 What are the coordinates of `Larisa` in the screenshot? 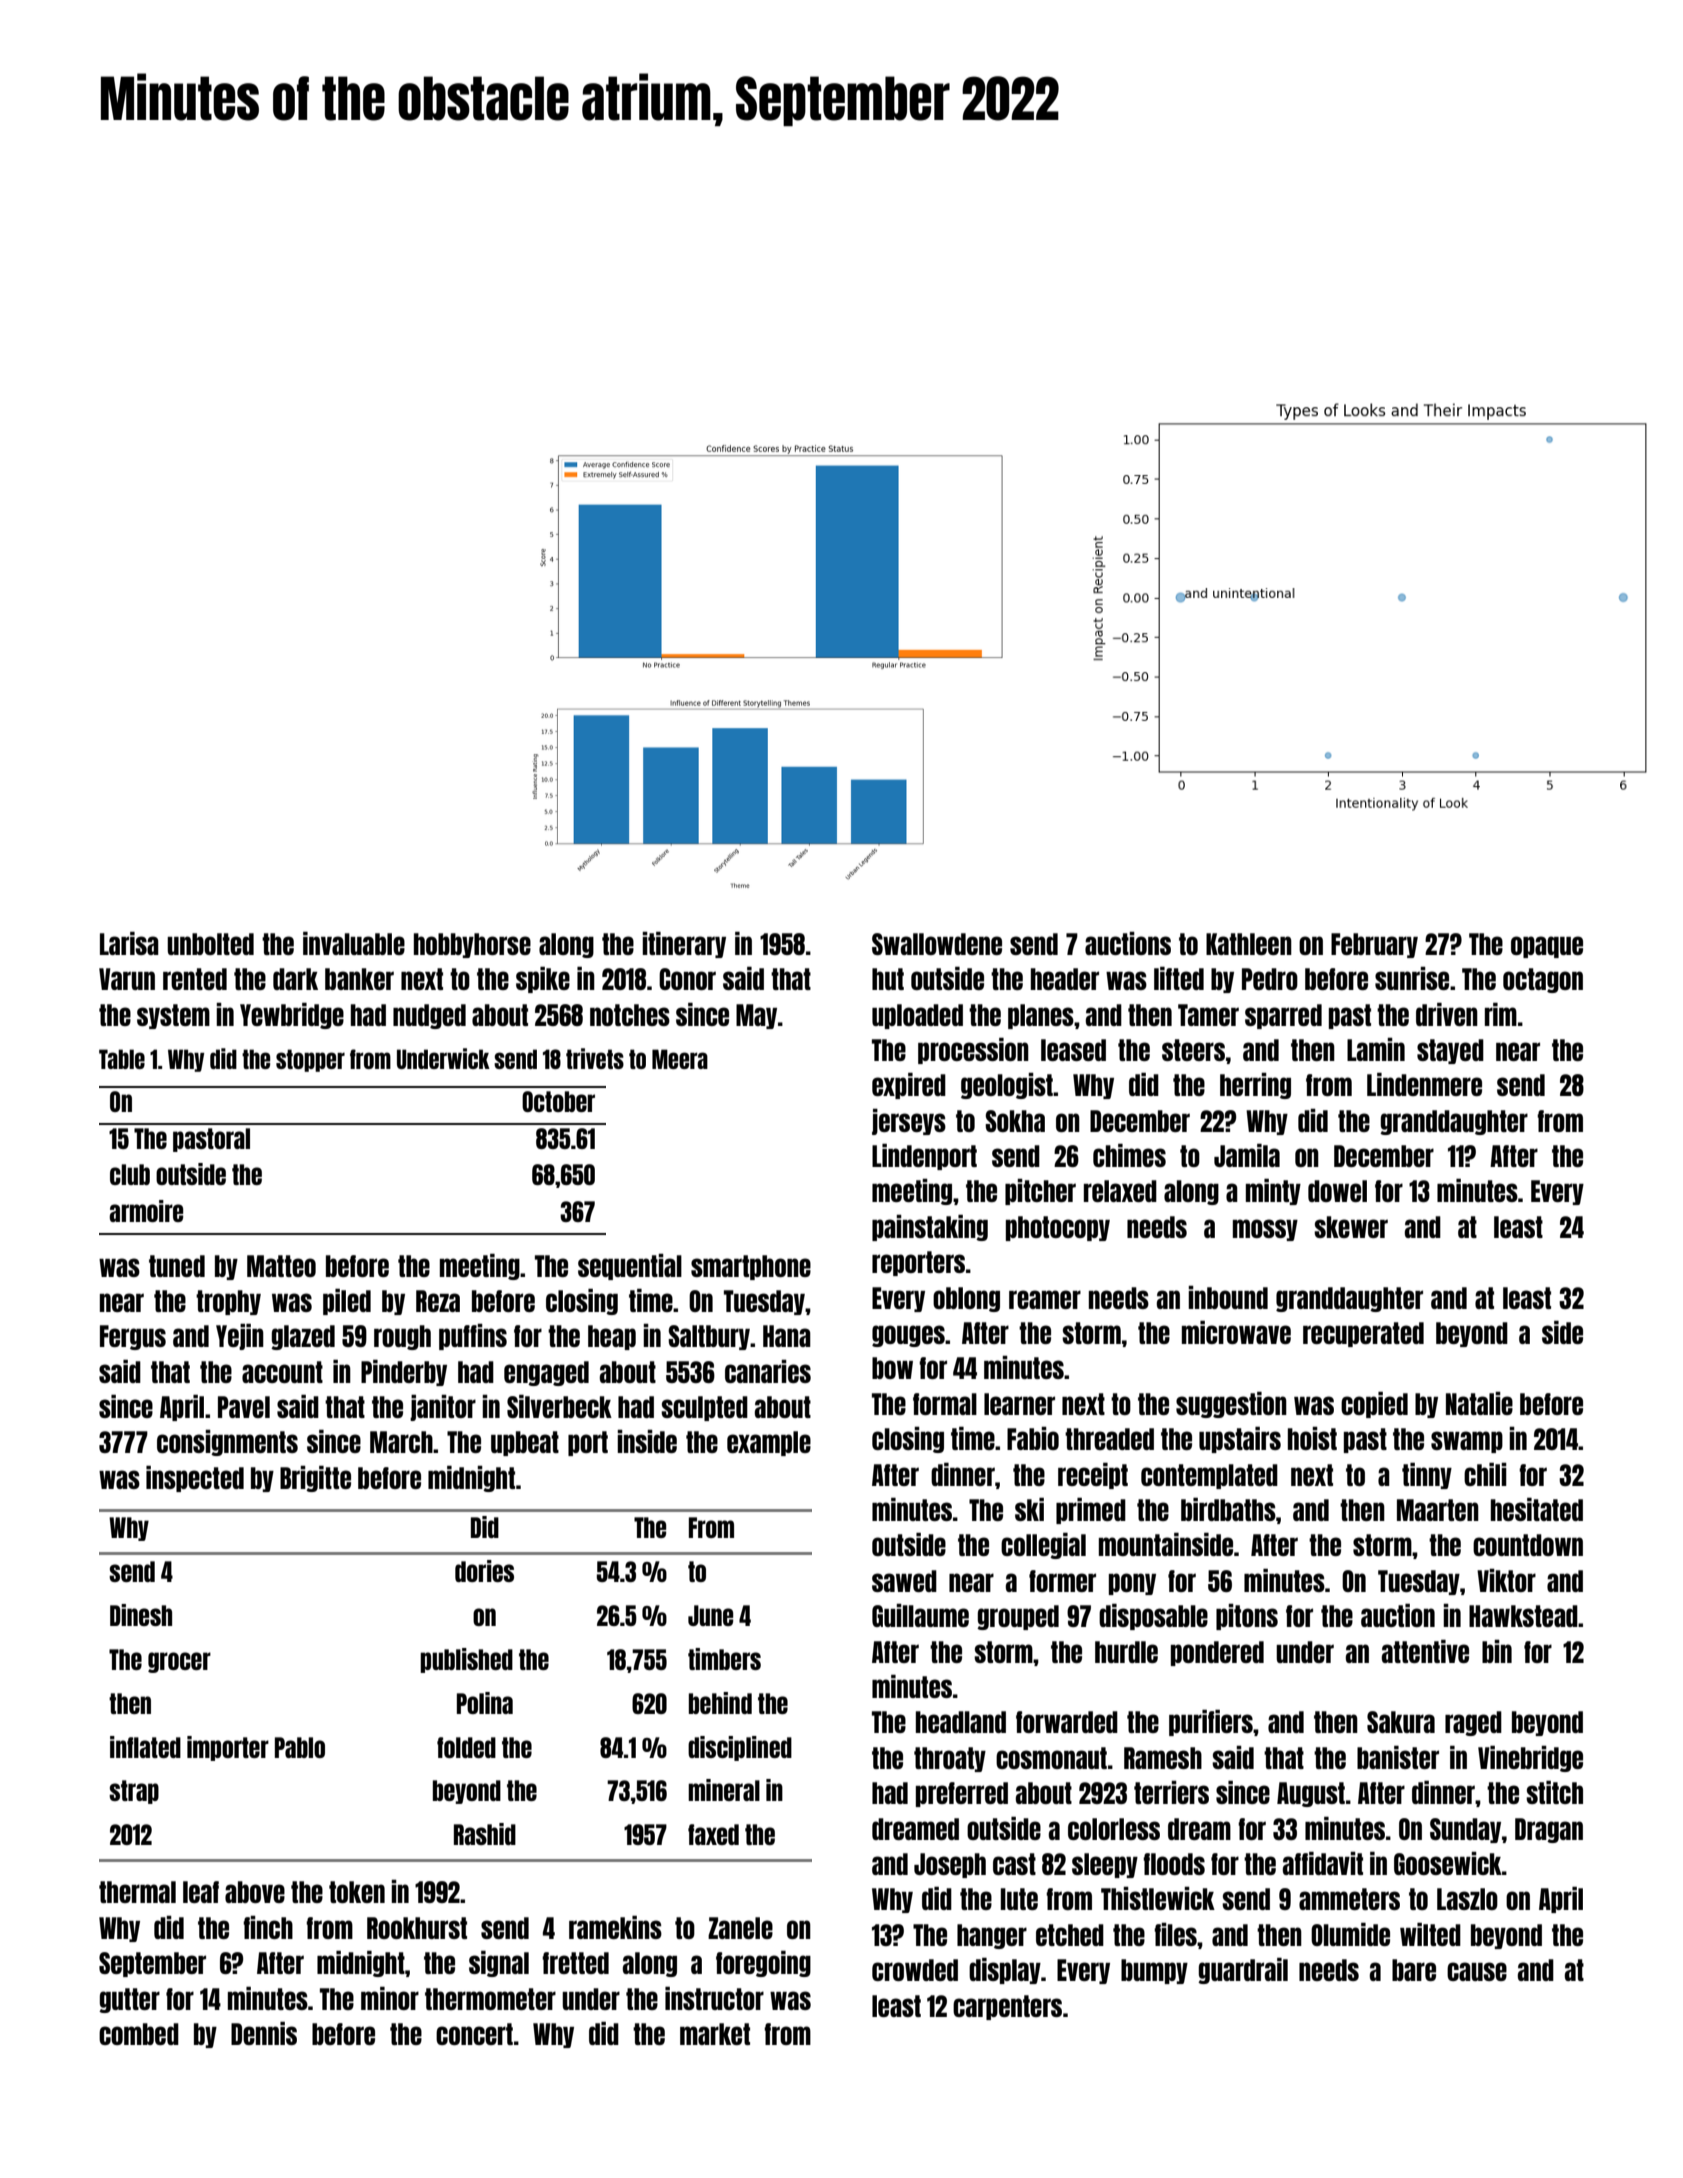 It's located at (129, 943).
